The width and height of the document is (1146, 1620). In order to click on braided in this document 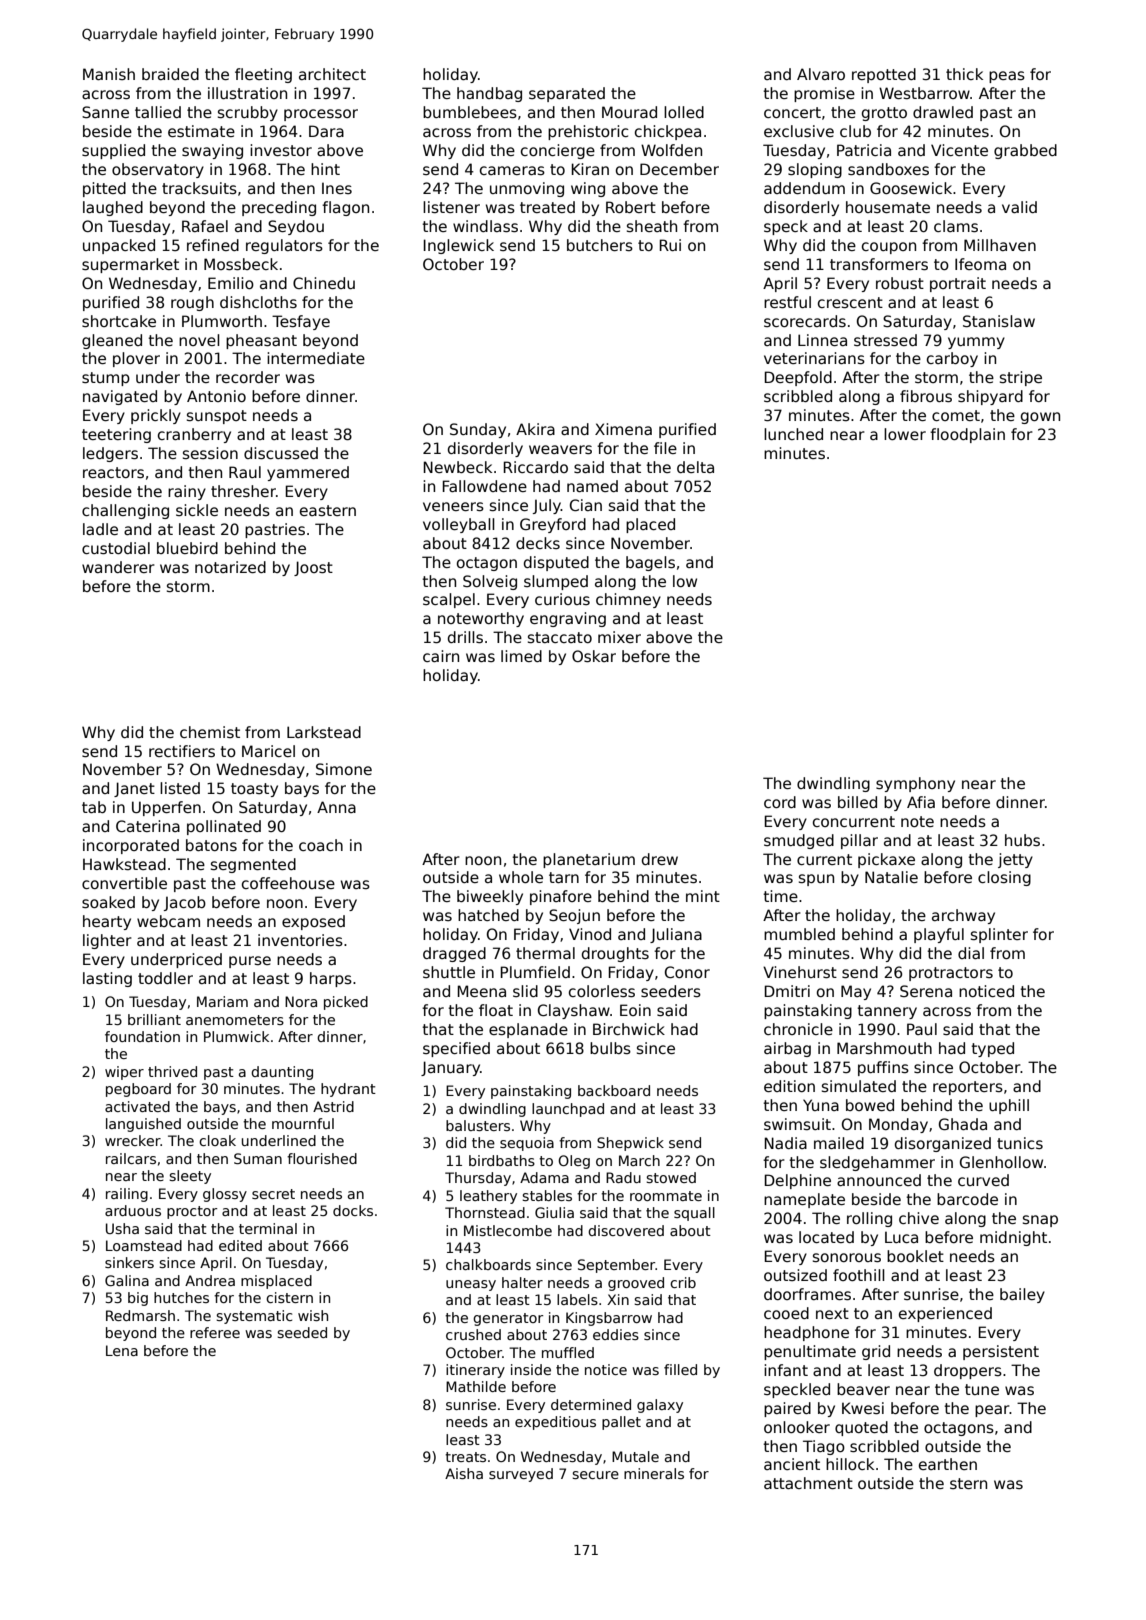, I will do `click(170, 74)`.
